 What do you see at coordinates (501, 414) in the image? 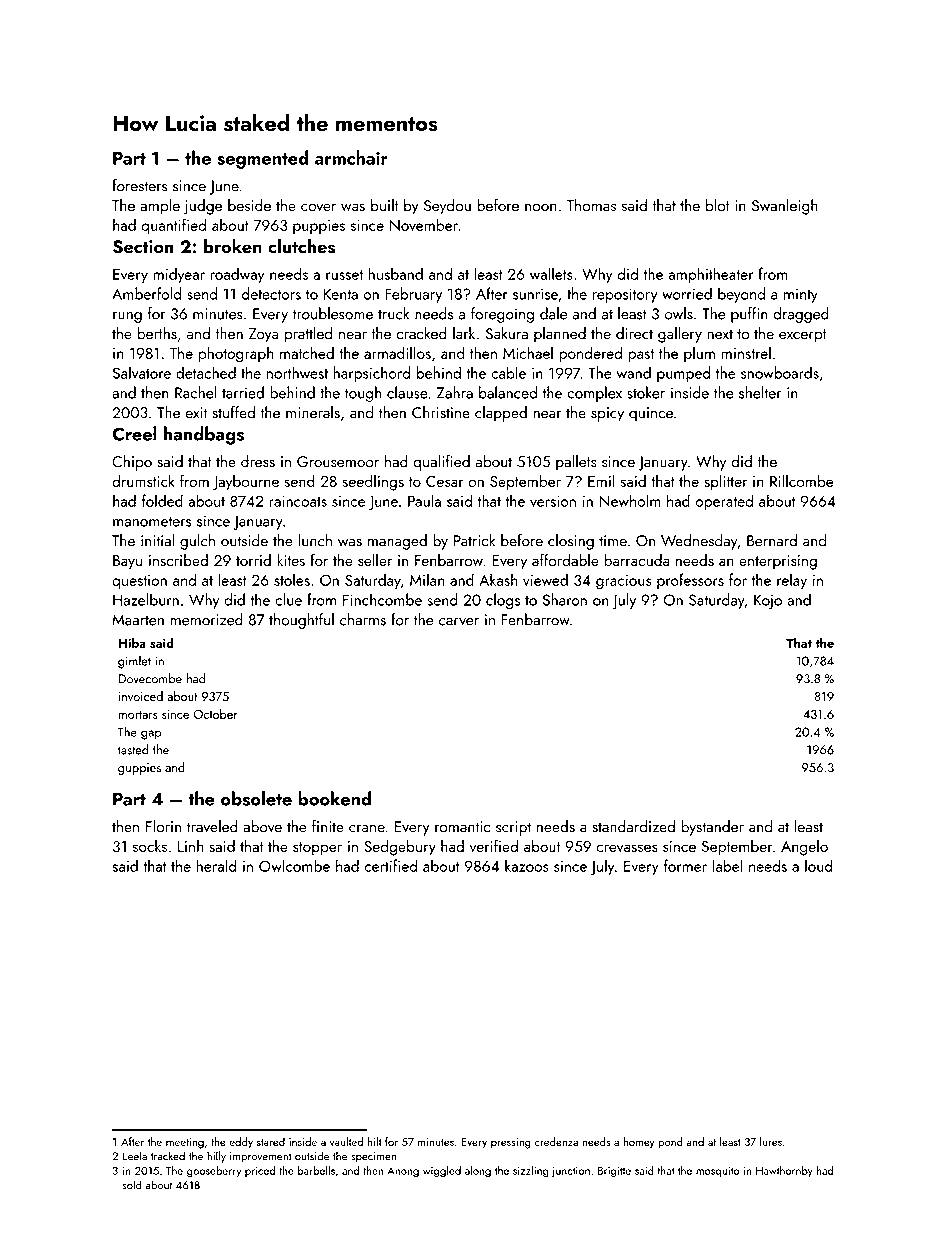
I see `clapped` at bounding box center [501, 414].
